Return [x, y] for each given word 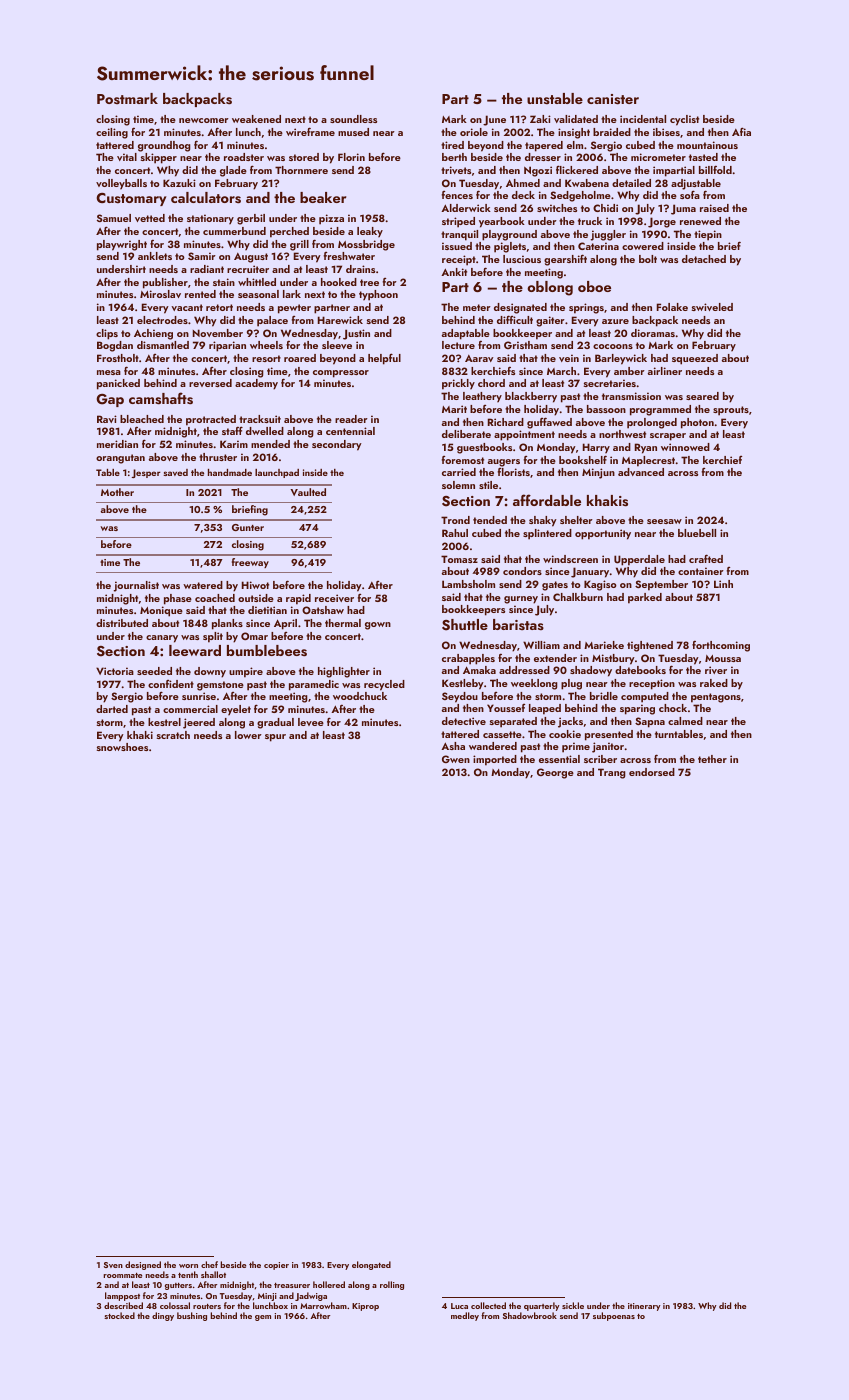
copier [276, 1266]
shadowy [591, 671]
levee [311, 722]
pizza [331, 219]
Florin [351, 157]
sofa [690, 195]
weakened [256, 119]
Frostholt [118, 358]
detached [704, 259]
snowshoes [122, 747]
